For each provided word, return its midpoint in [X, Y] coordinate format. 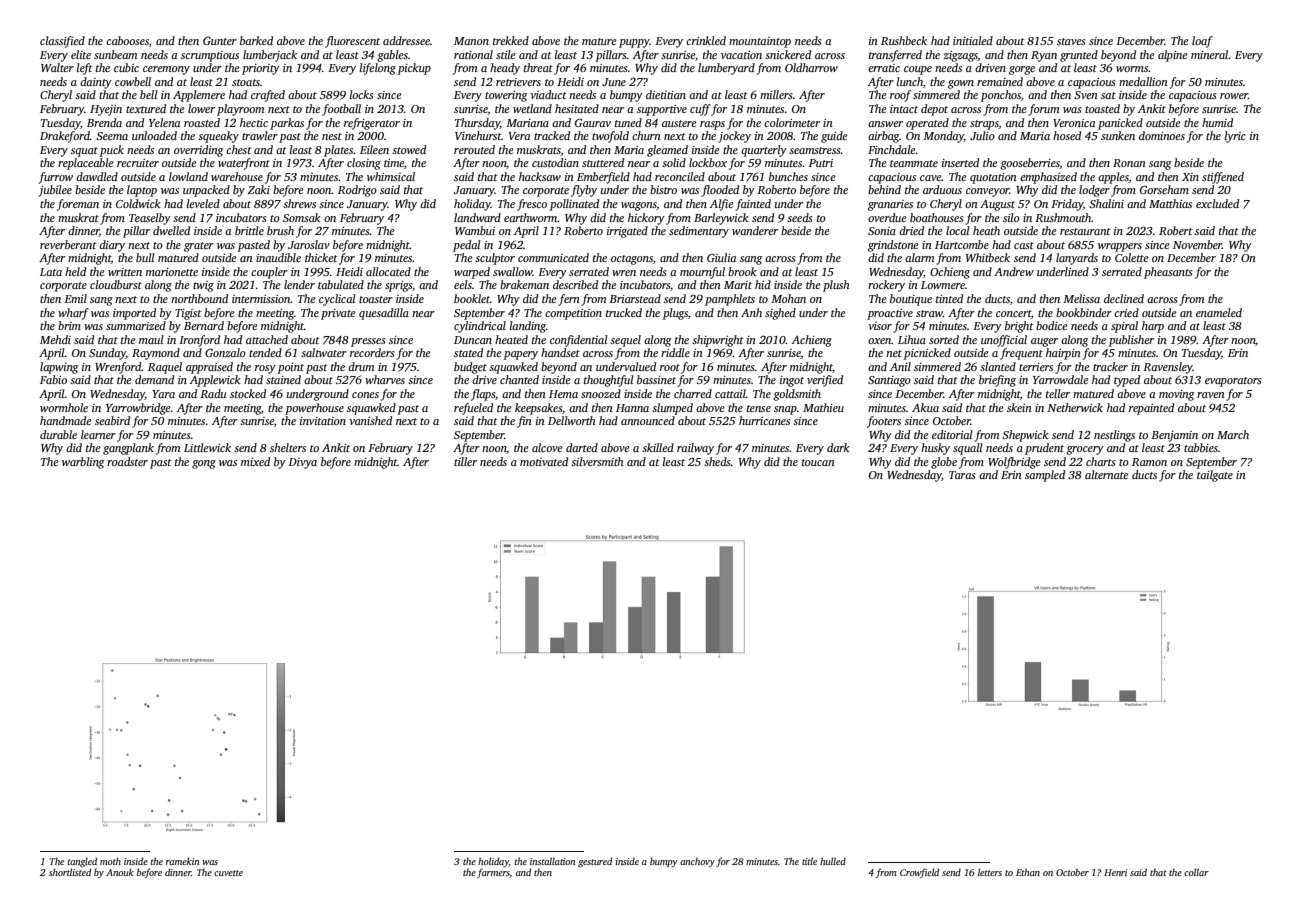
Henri [1115, 872]
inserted [960, 162]
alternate [1107, 474]
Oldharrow [811, 67]
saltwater [324, 352]
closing [364, 164]
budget [470, 368]
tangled [82, 862]
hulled [833, 861]
